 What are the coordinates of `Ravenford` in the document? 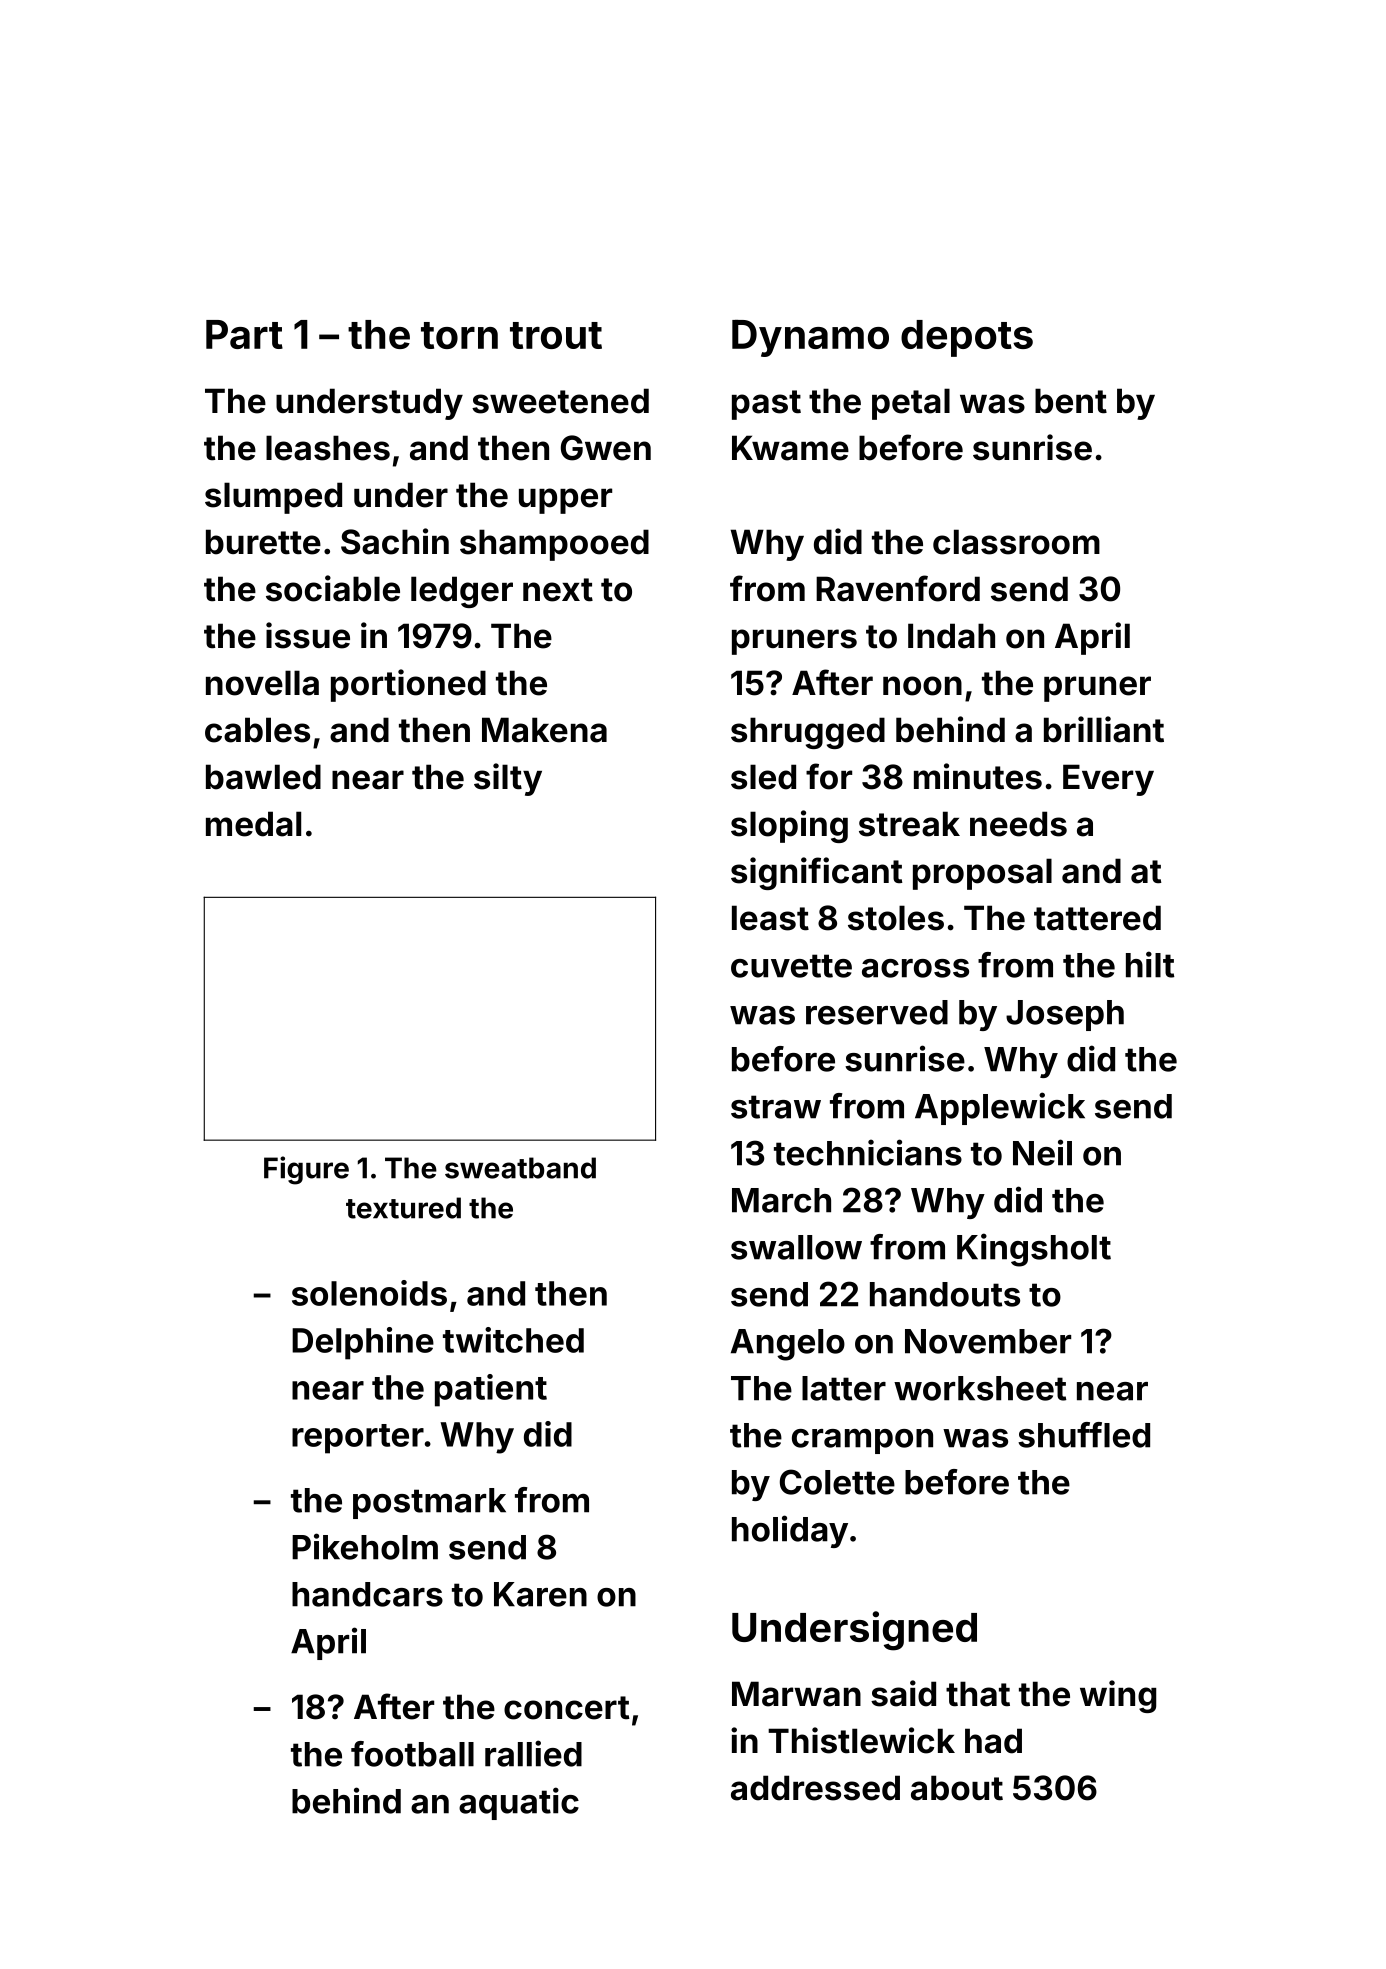 It's located at (898, 588).
